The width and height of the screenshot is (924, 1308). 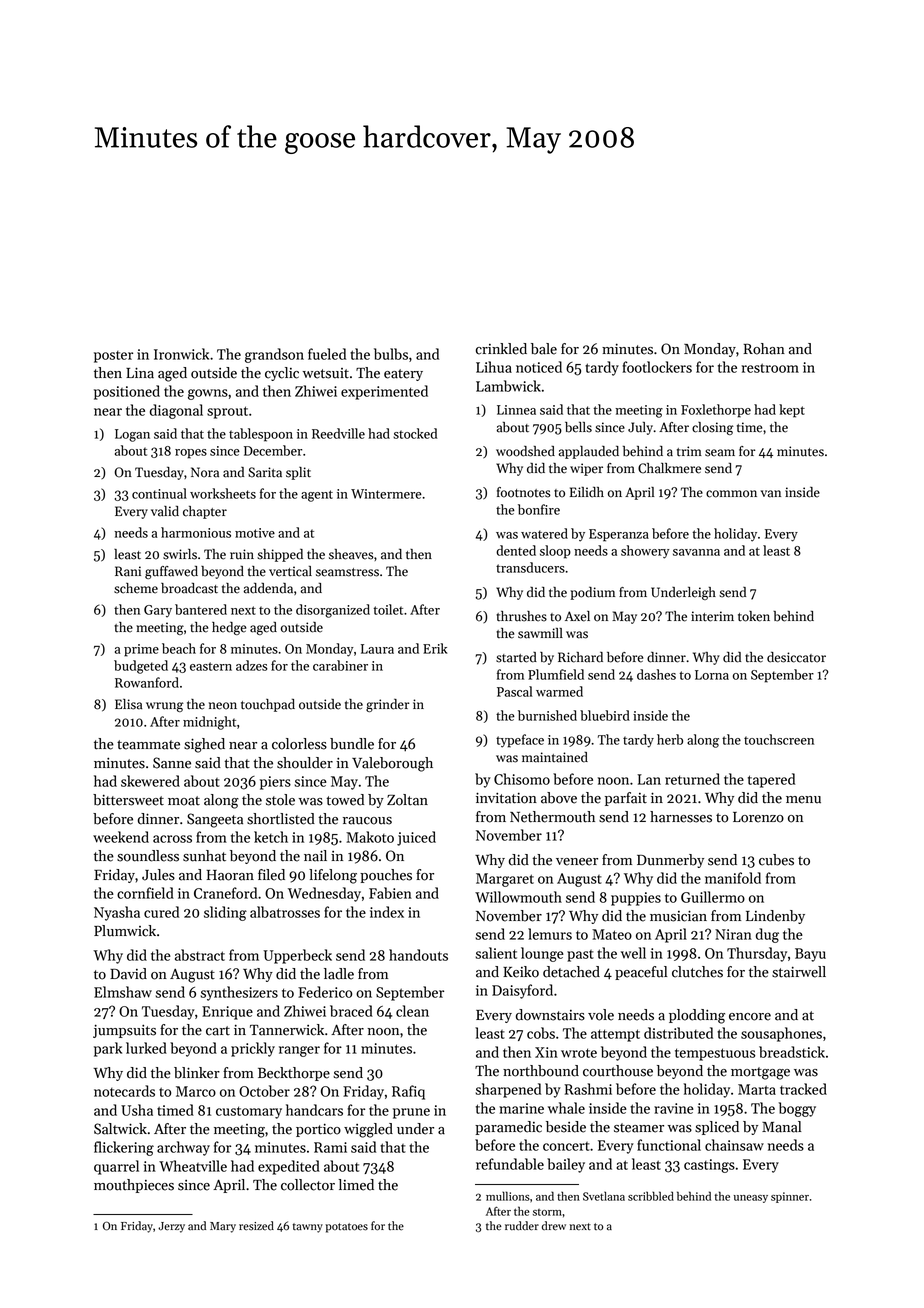 What do you see at coordinates (412, 1011) in the screenshot?
I see `clean` at bounding box center [412, 1011].
